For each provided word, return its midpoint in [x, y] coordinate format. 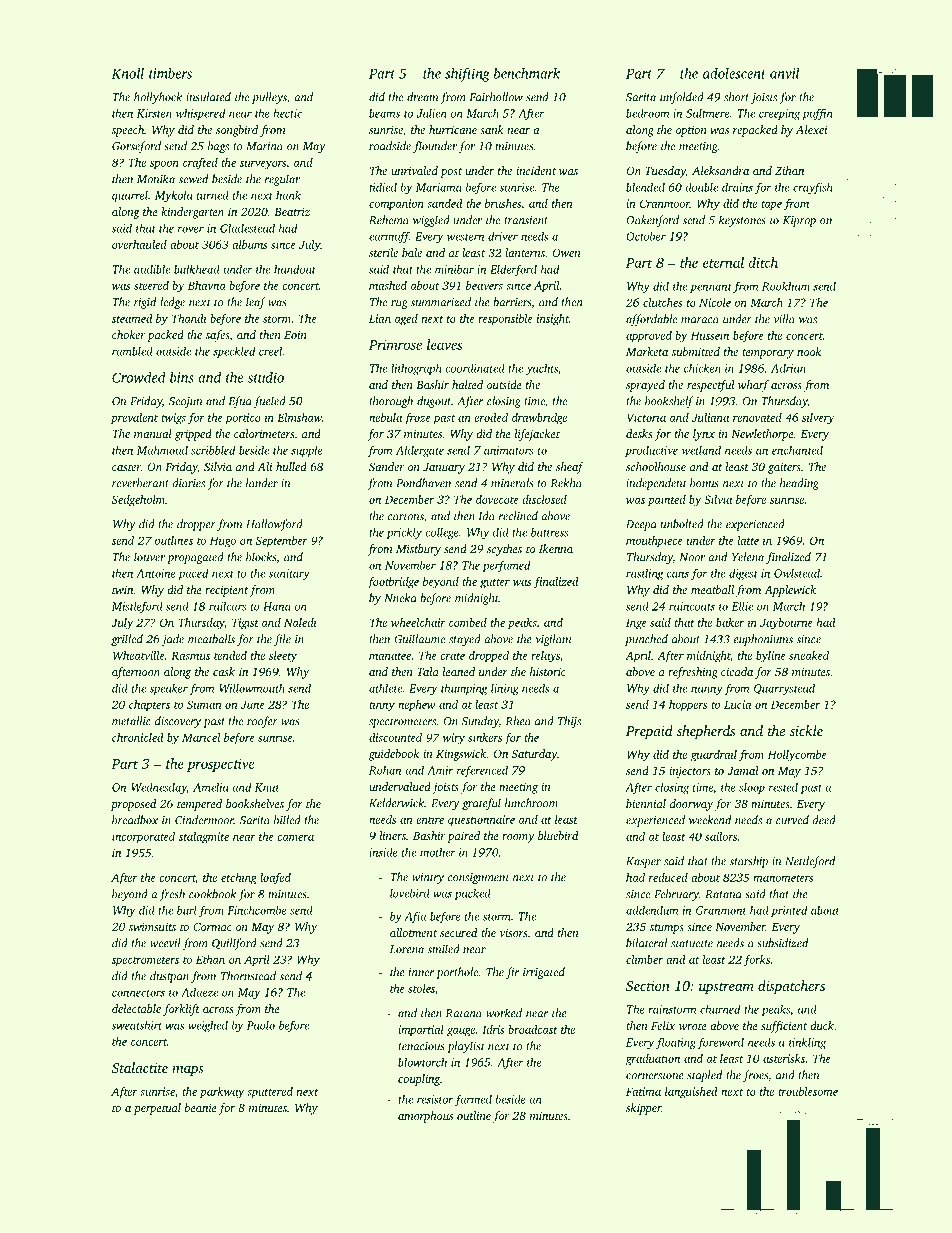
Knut [267, 787]
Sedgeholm [138, 501]
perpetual [157, 1109]
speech [128, 131]
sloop [752, 788]
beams [384, 113]
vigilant [554, 640]
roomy [518, 838]
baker [730, 622]
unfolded [682, 98]
